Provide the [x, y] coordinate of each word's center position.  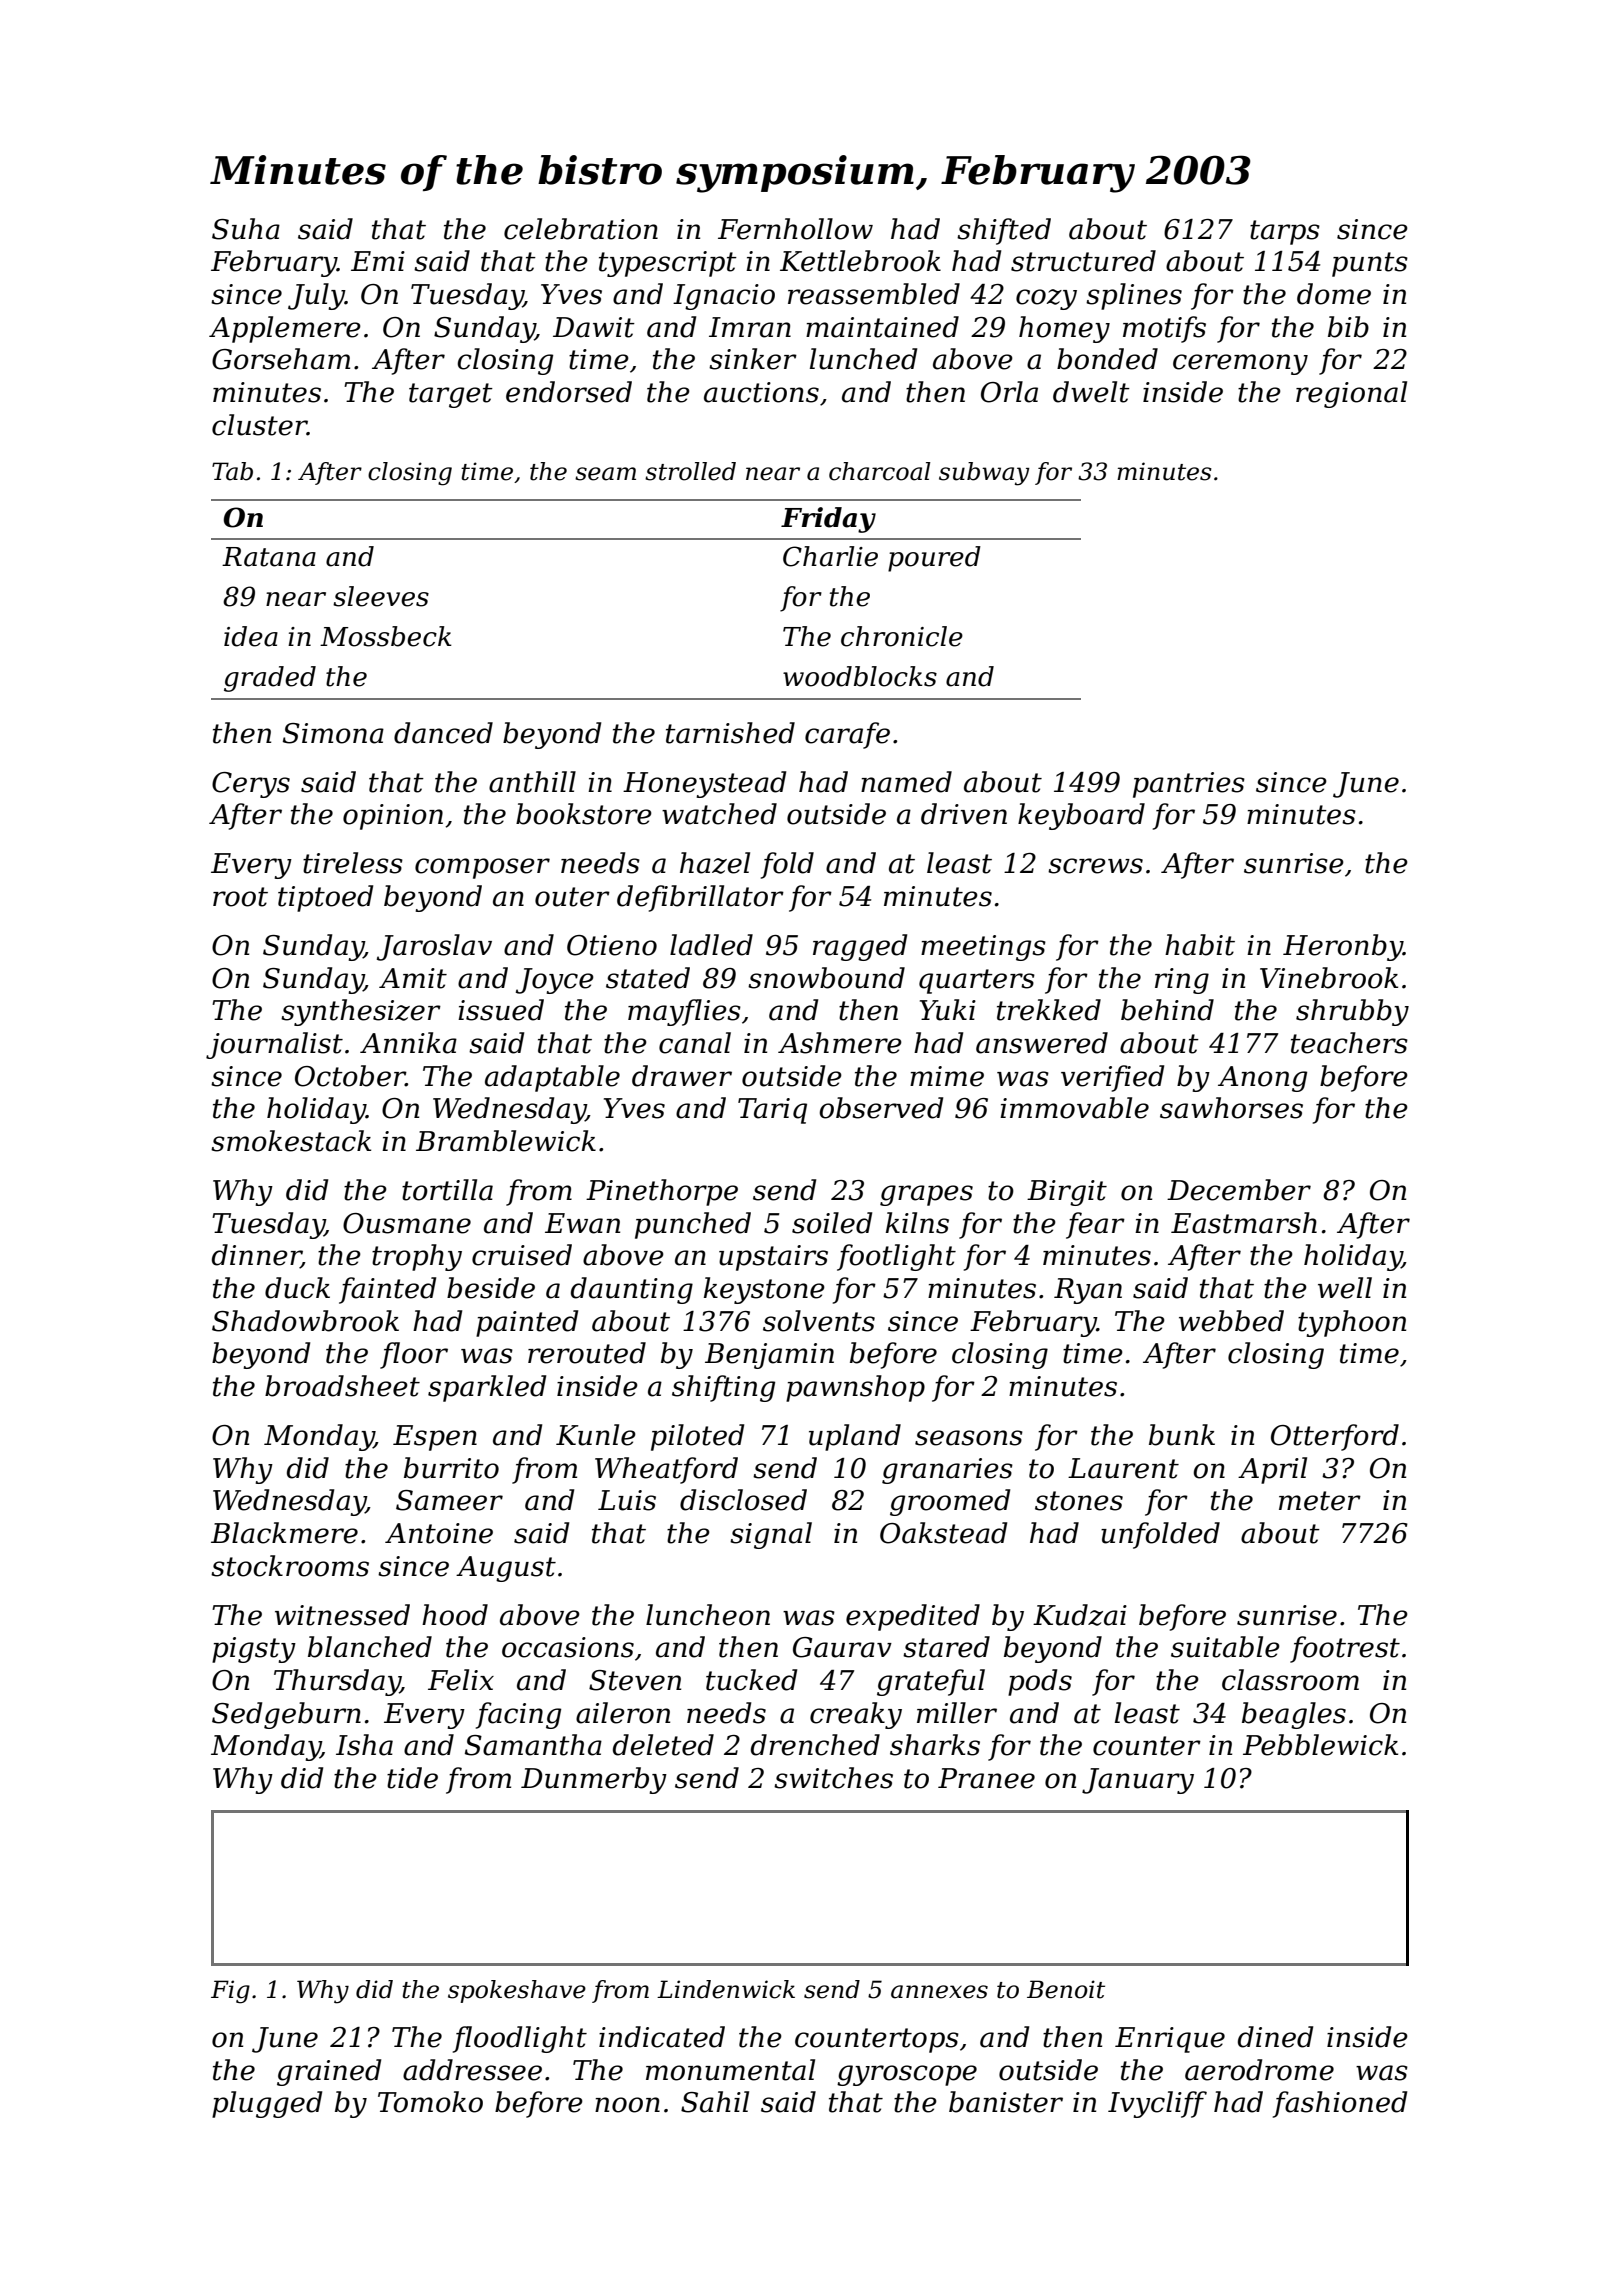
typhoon [1352, 1323]
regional [1351, 394]
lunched [863, 359]
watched [719, 814]
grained [329, 2072]
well [1345, 1288]
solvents [819, 1321]
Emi [378, 261]
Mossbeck [386, 636]
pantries [1189, 785]
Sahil [715, 2102]
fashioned [1340, 2104]
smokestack [291, 1141]
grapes [926, 1195]
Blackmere [284, 1533]
